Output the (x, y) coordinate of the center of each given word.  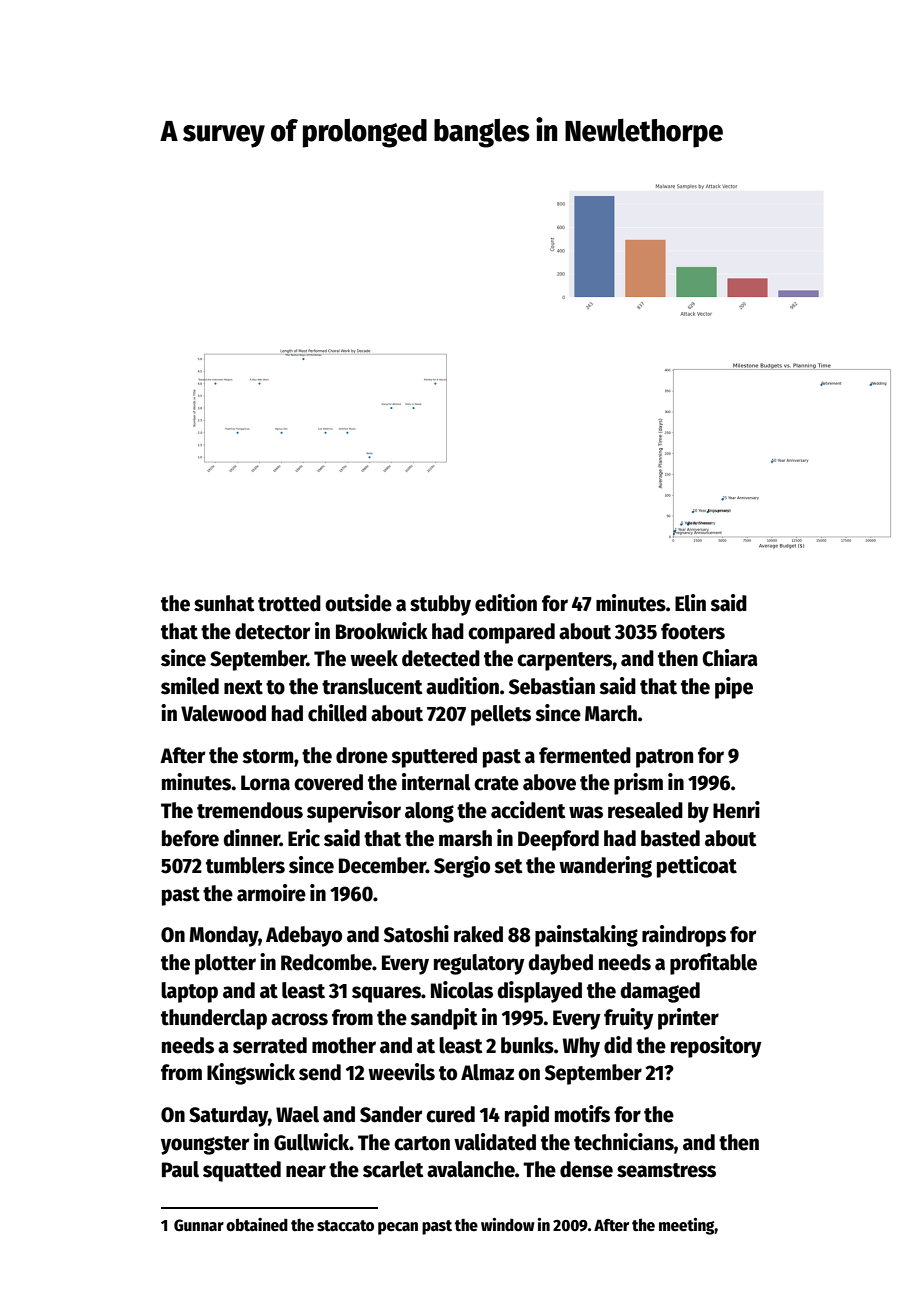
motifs (582, 1114)
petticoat (697, 867)
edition (506, 603)
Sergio (462, 867)
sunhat (224, 603)
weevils (401, 1072)
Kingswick (251, 1074)
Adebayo (304, 936)
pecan (398, 1228)
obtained (257, 1224)
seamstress (666, 1170)
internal (436, 782)
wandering (605, 867)
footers (693, 631)
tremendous (250, 810)
